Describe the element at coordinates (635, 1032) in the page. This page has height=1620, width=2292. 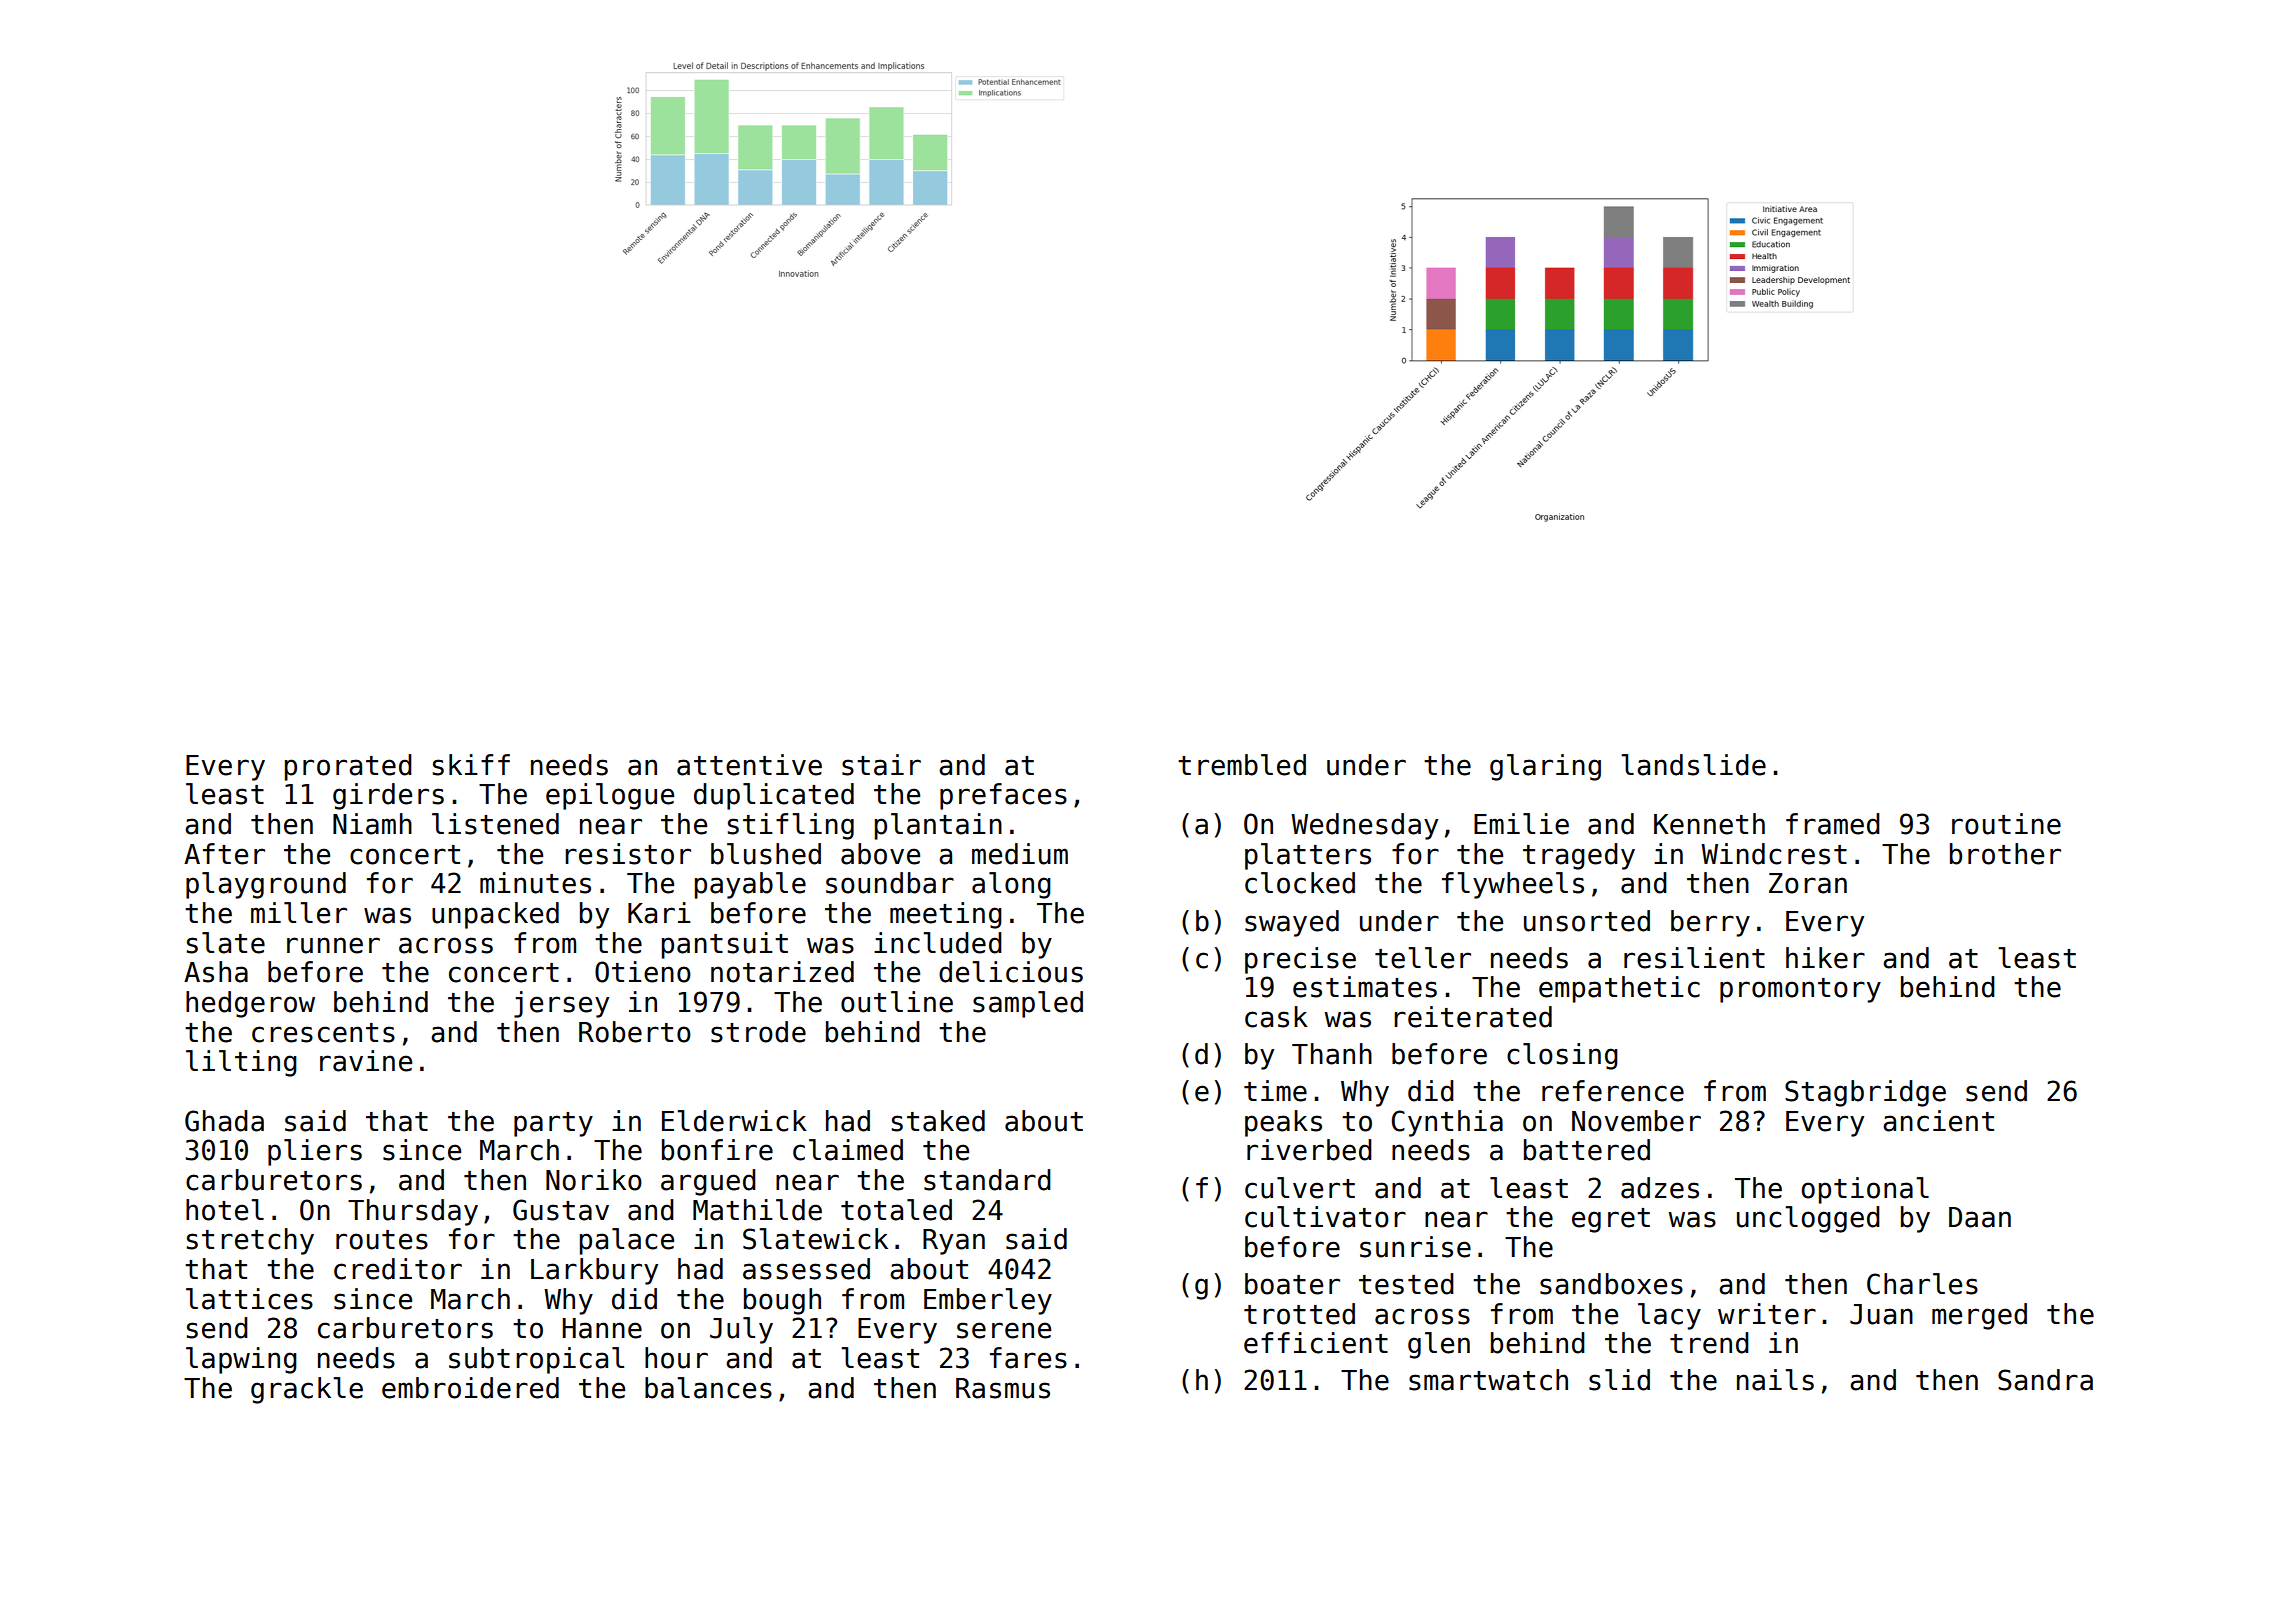
I see `Roberto` at that location.
